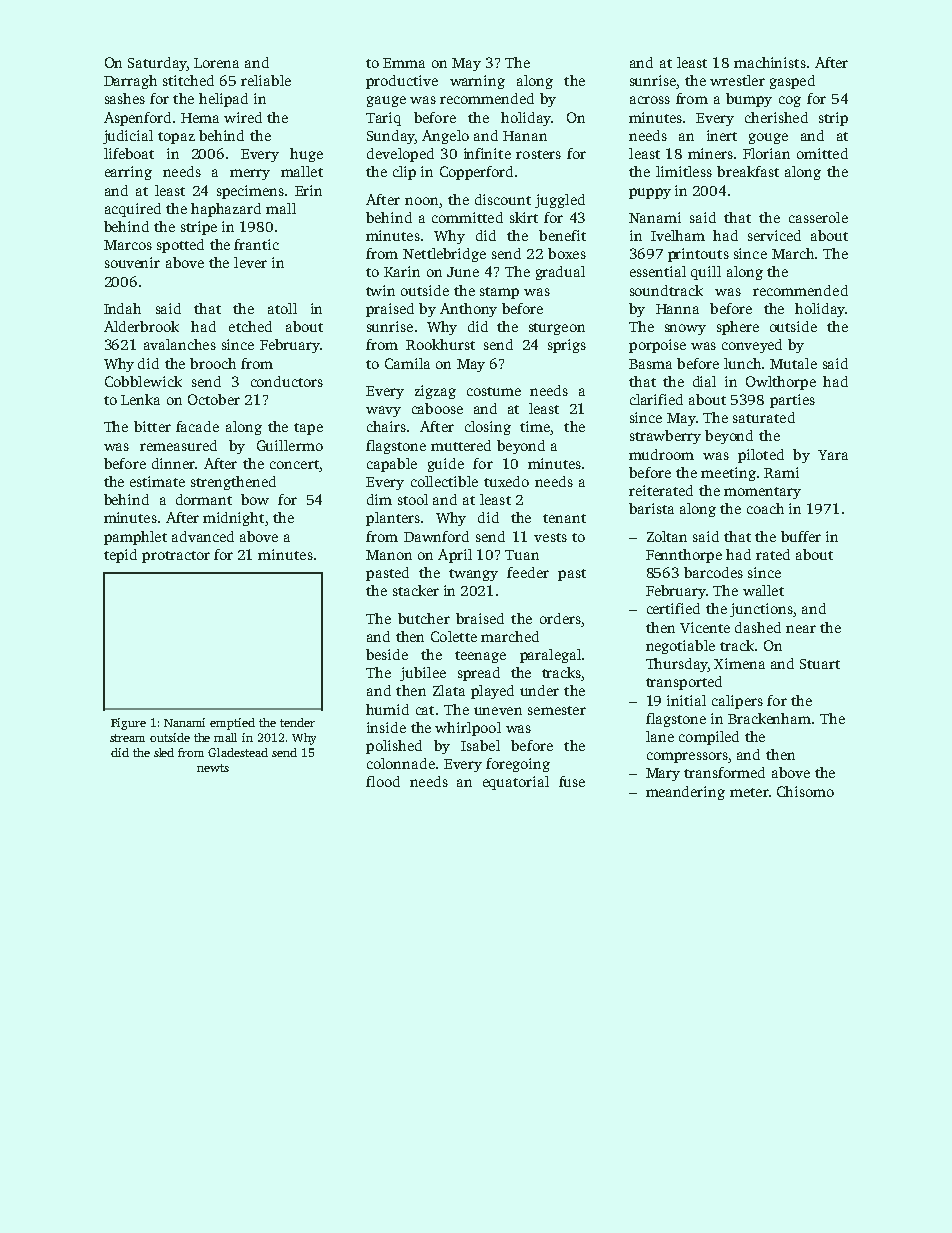 This screenshot has width=952, height=1233. What do you see at coordinates (560, 201) in the screenshot?
I see `juggled` at bounding box center [560, 201].
